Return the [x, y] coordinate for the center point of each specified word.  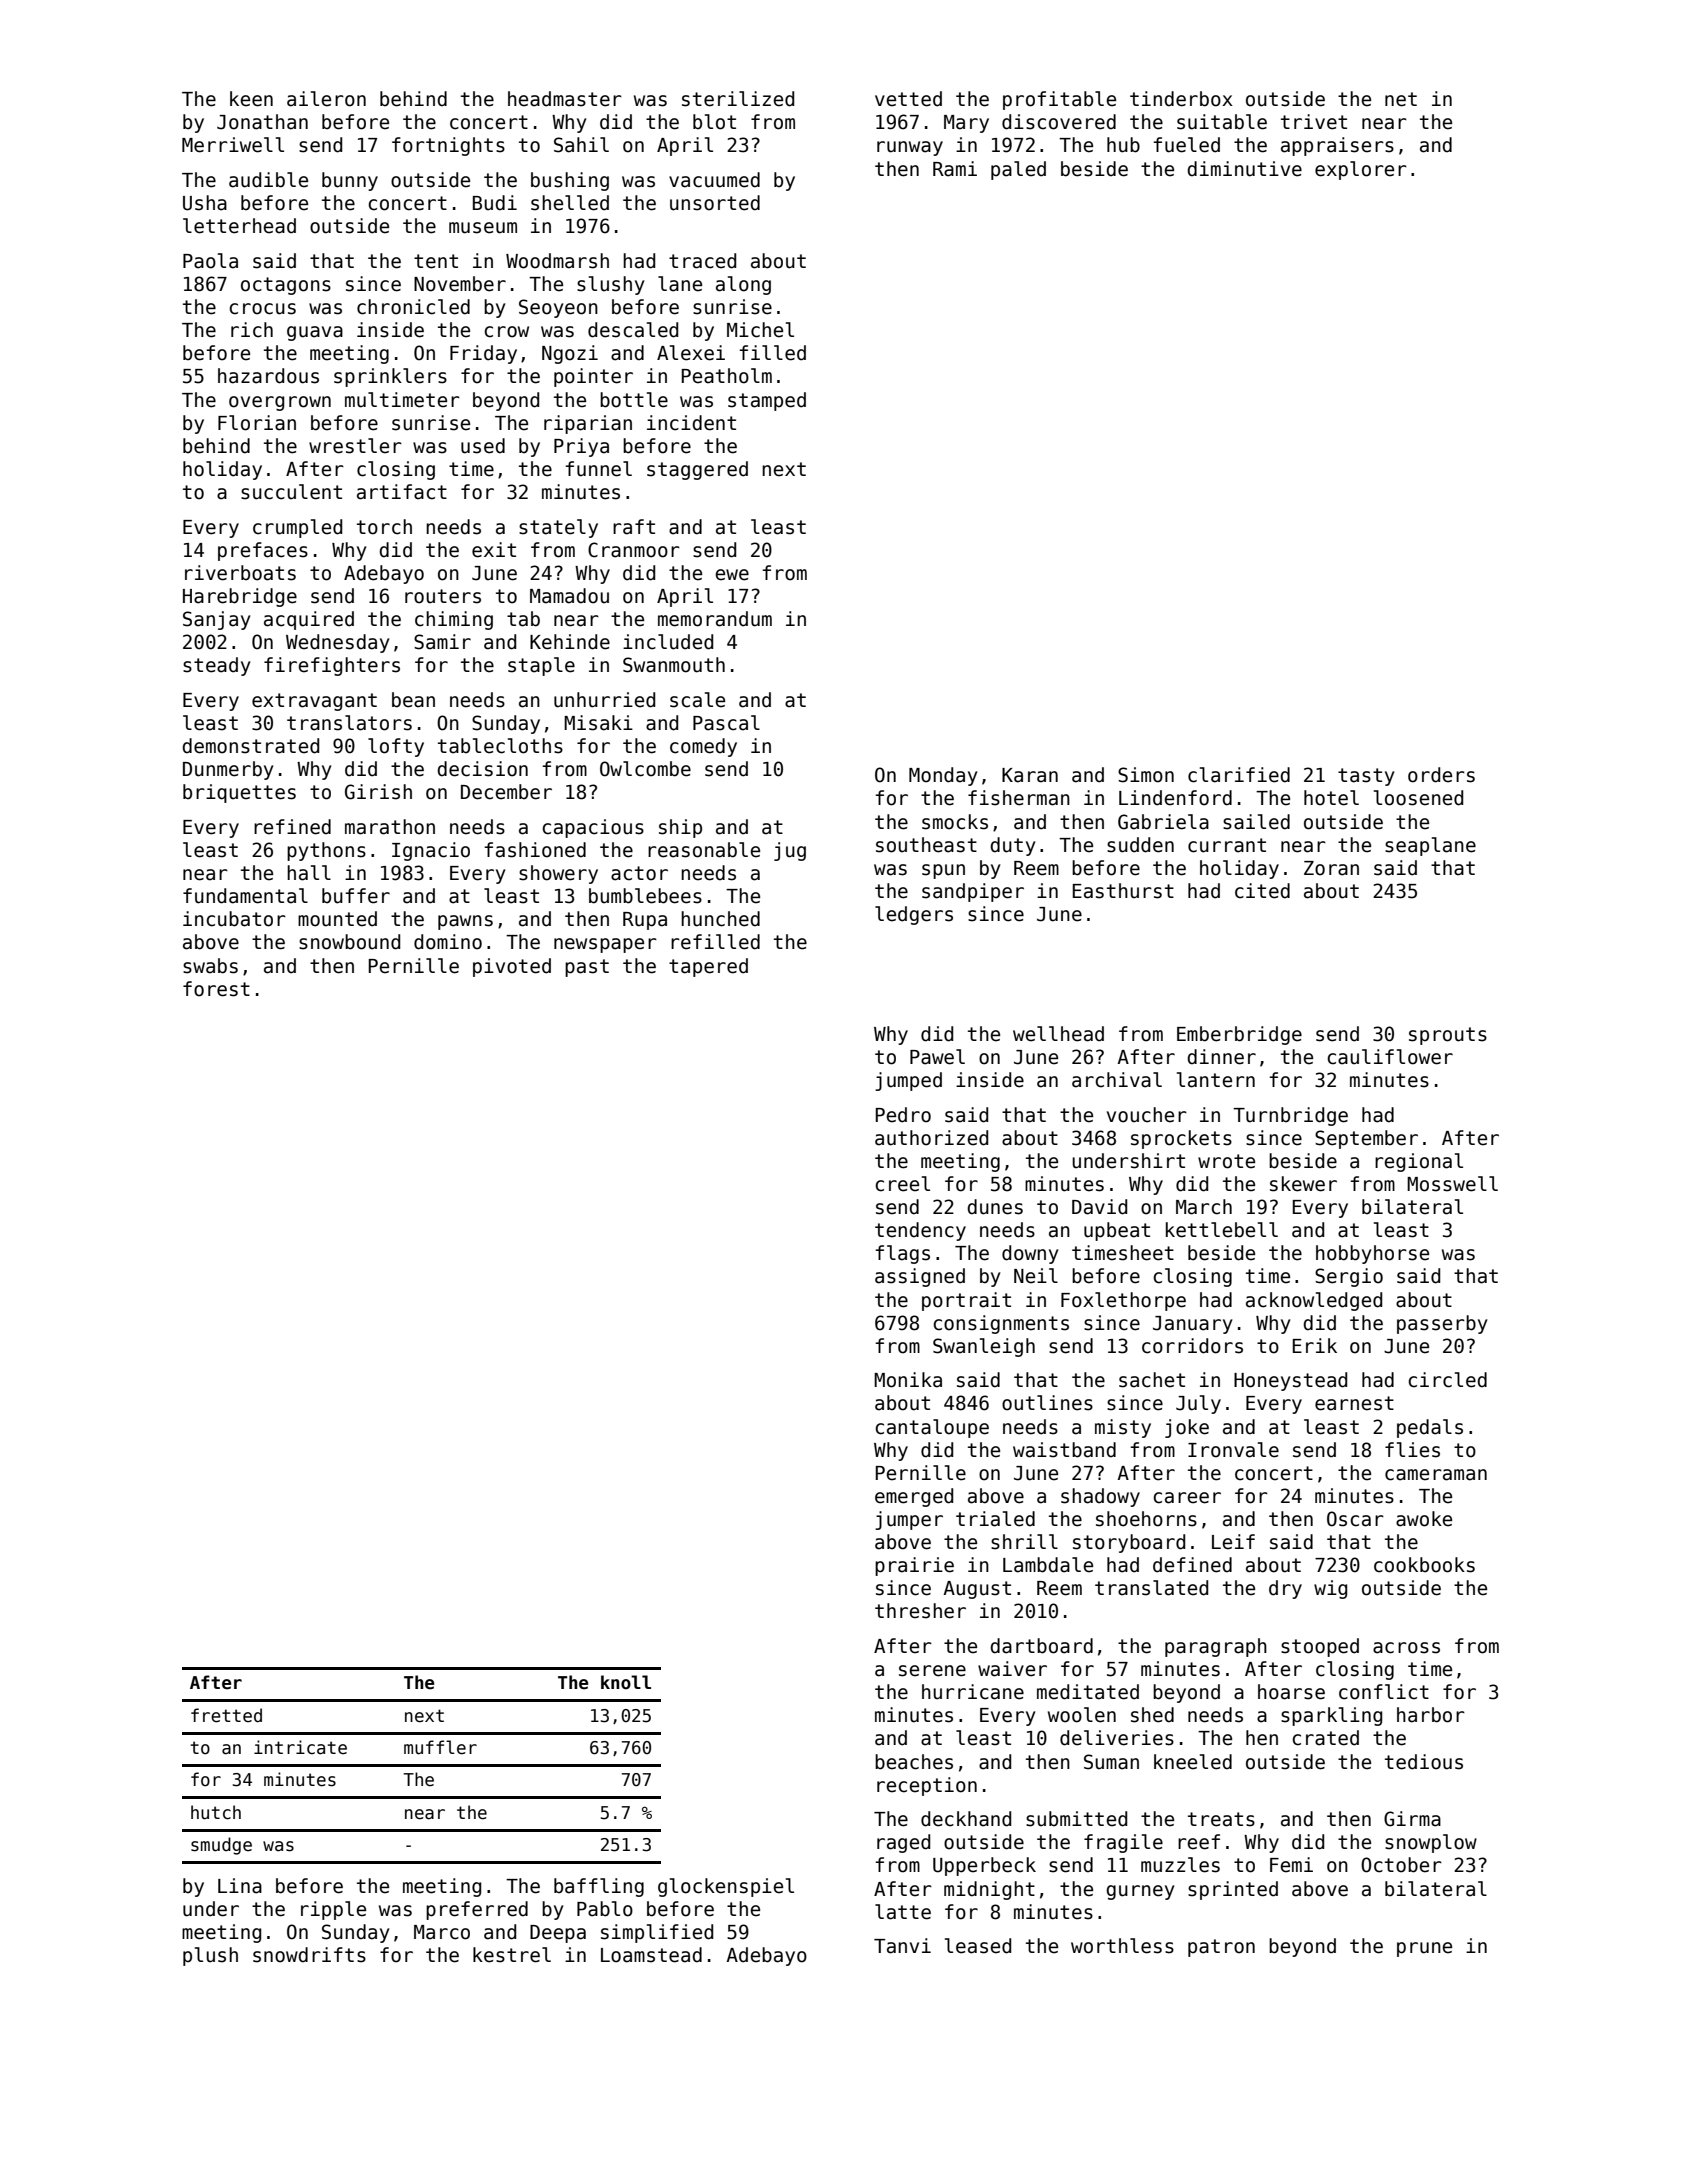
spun [943, 871]
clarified [1239, 775]
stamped [767, 401]
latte [903, 1912]
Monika [908, 1380]
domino [448, 942]
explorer [1361, 170]
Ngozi [570, 354]
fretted [226, 1715]
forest [216, 989]
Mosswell [1452, 1184]
